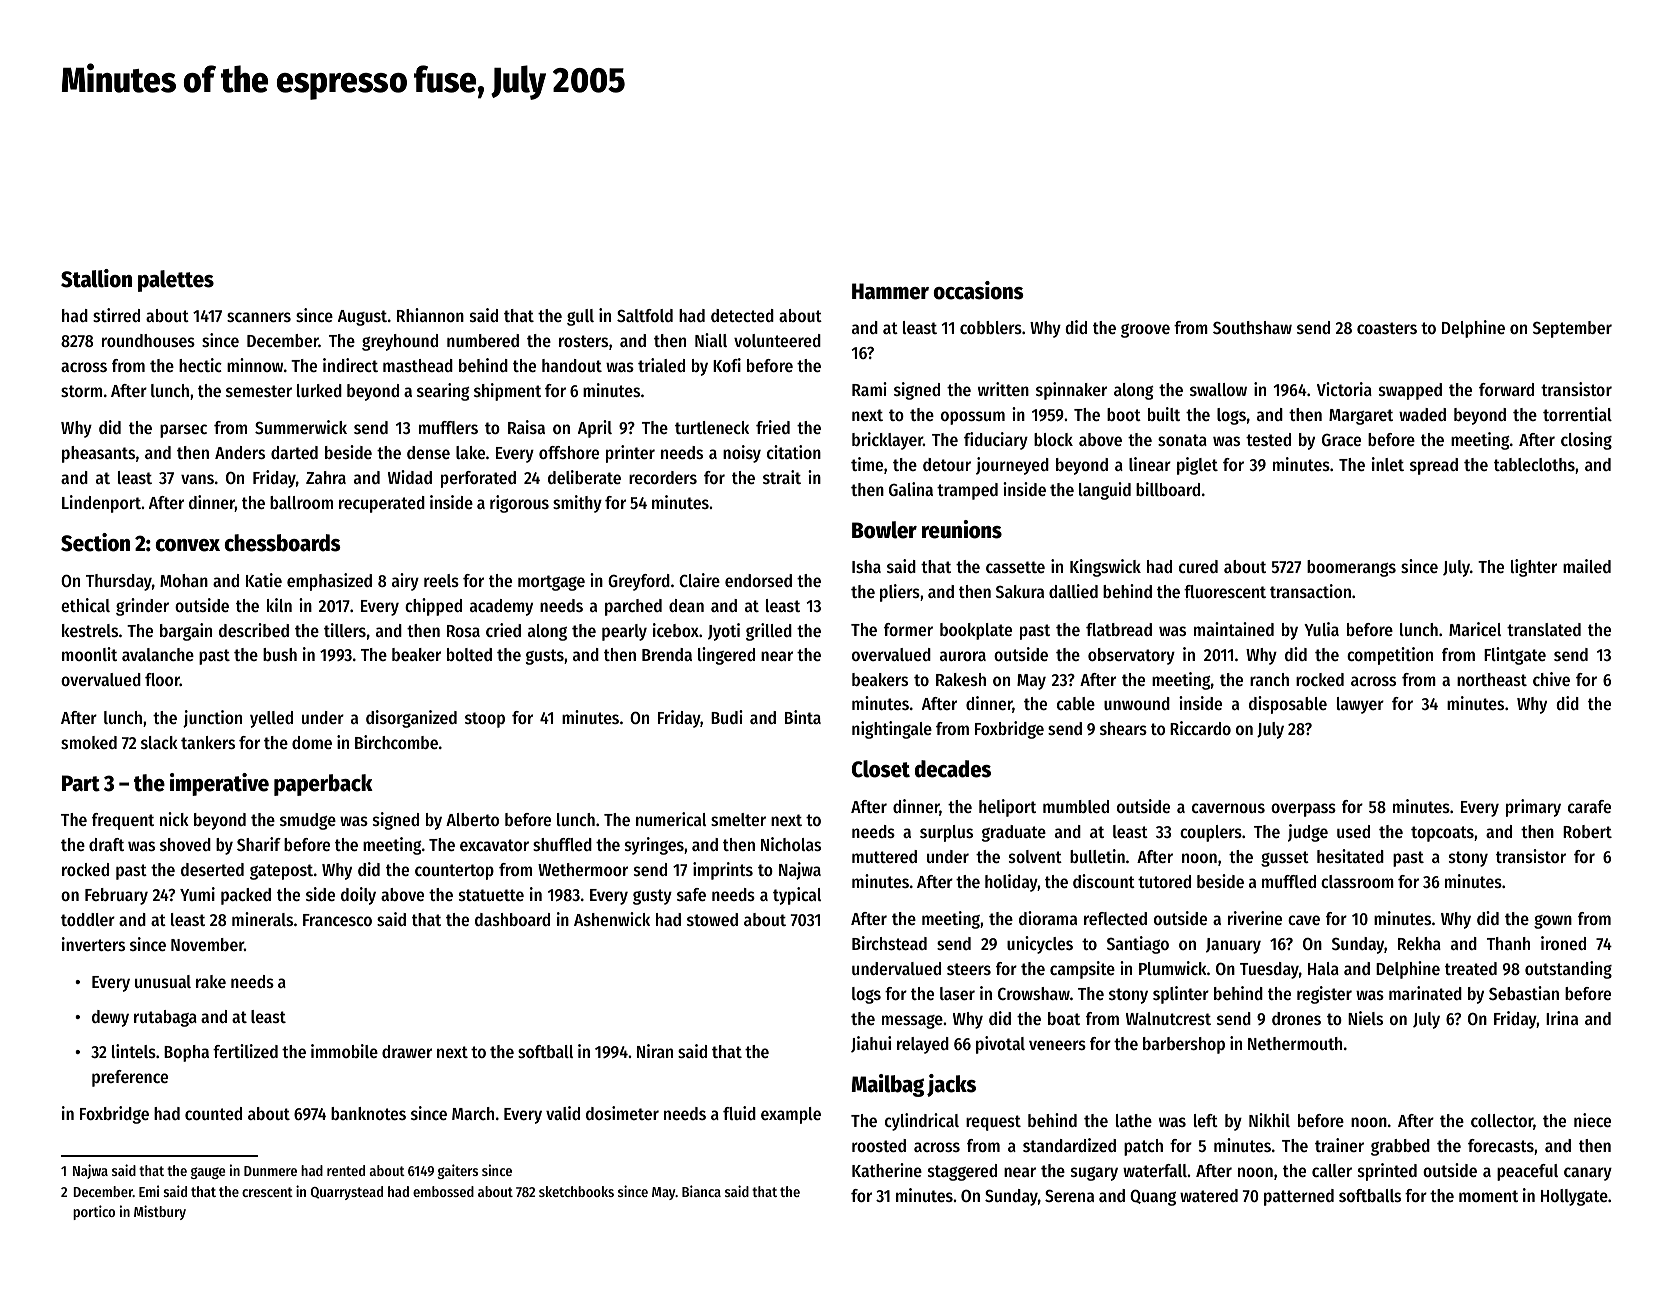 This page has height=1293, width=1673. I want to click on steers, so click(969, 969).
